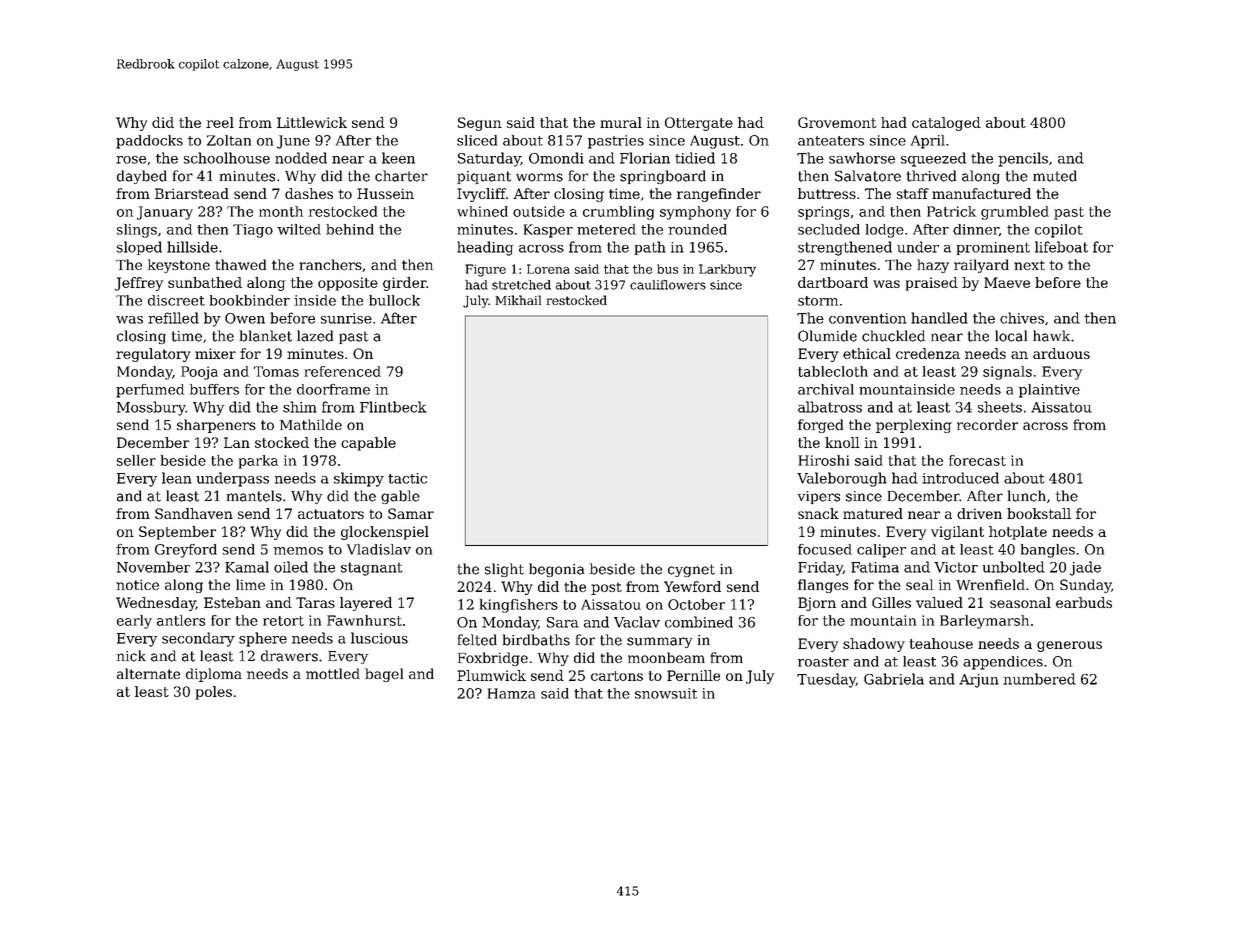 The image size is (1233, 952). I want to click on introduced, so click(960, 478).
